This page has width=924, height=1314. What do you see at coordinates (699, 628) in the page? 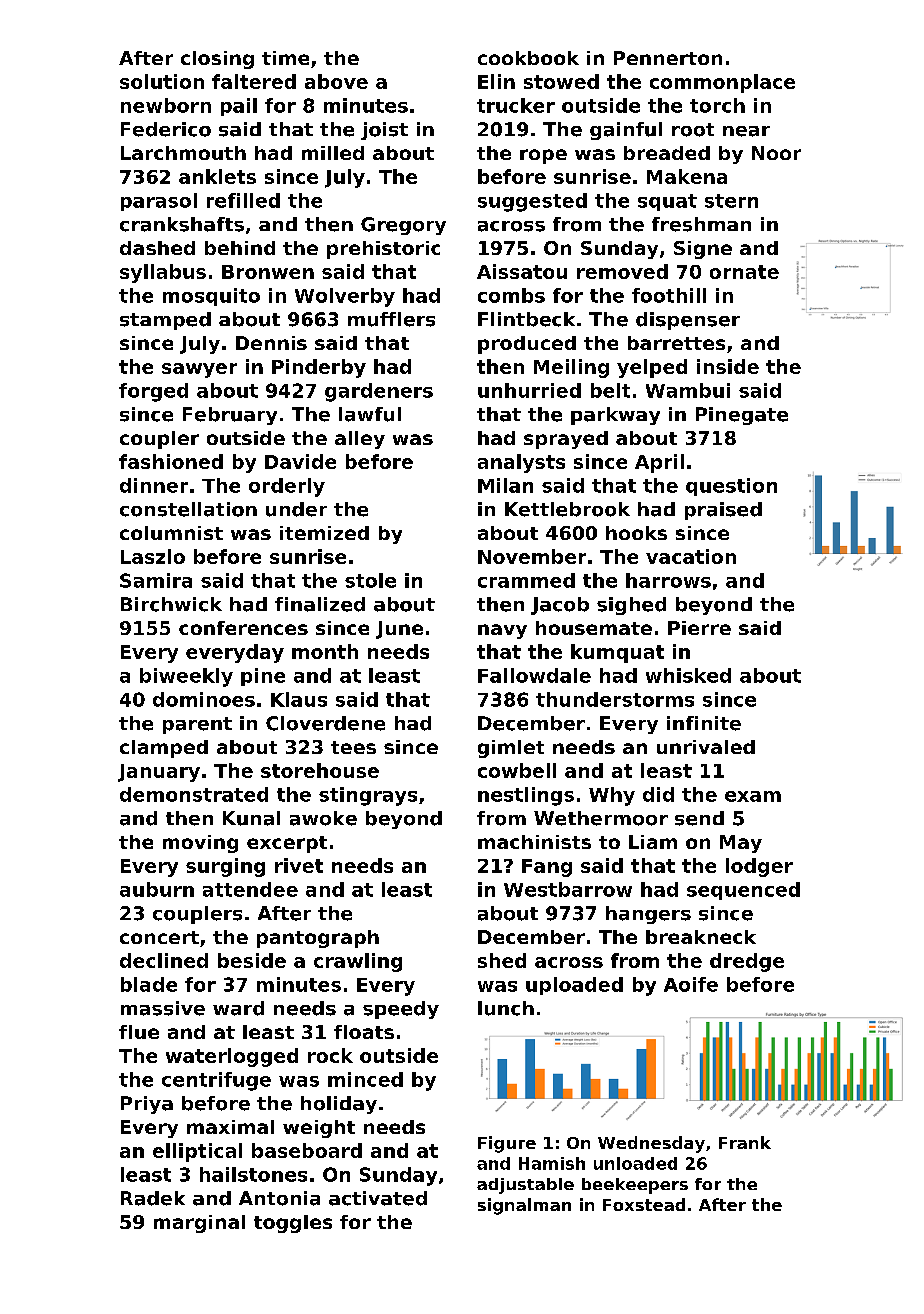
I see `Pierre` at bounding box center [699, 628].
